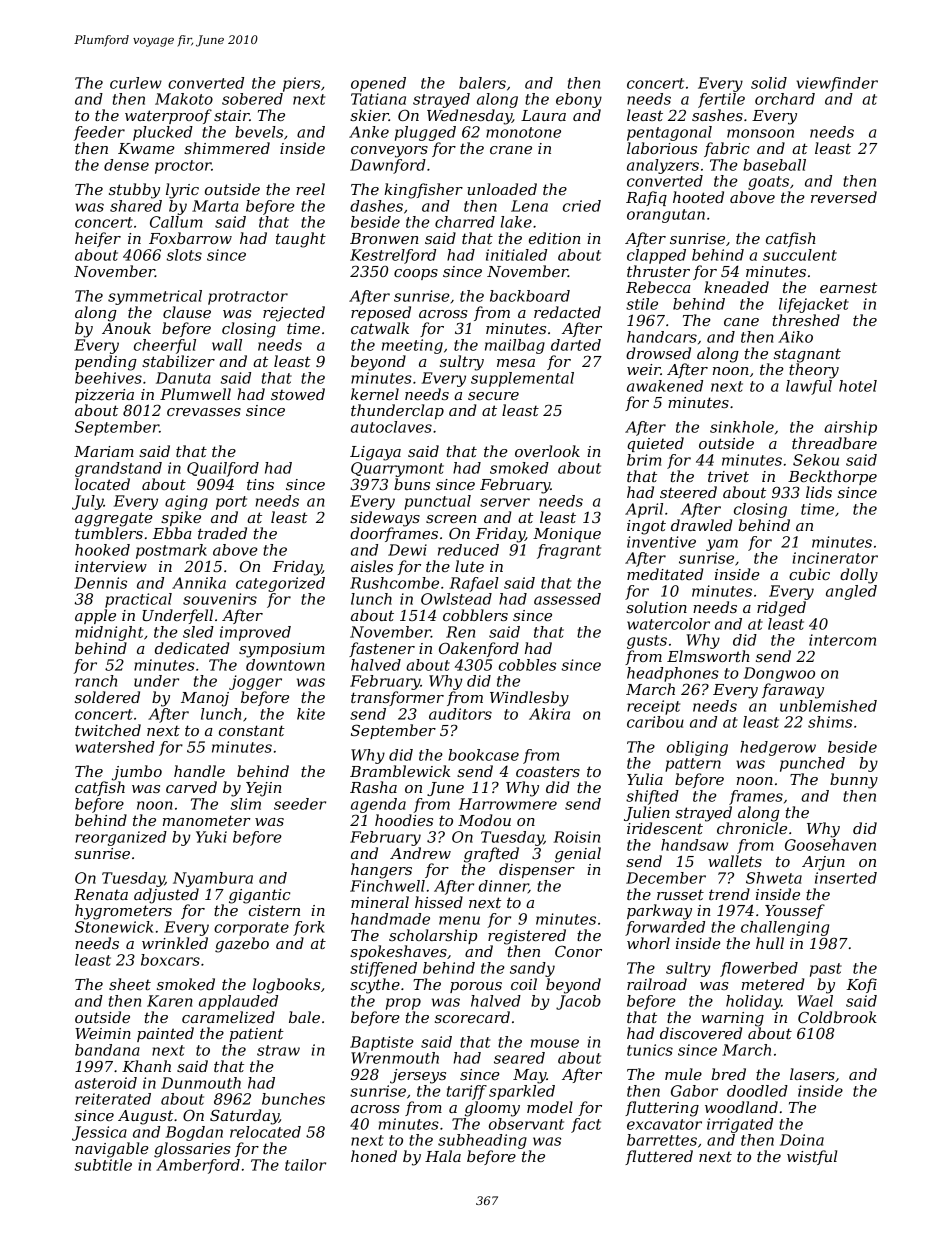 The width and height of the image is (952, 1233). I want to click on grafted, so click(491, 855).
